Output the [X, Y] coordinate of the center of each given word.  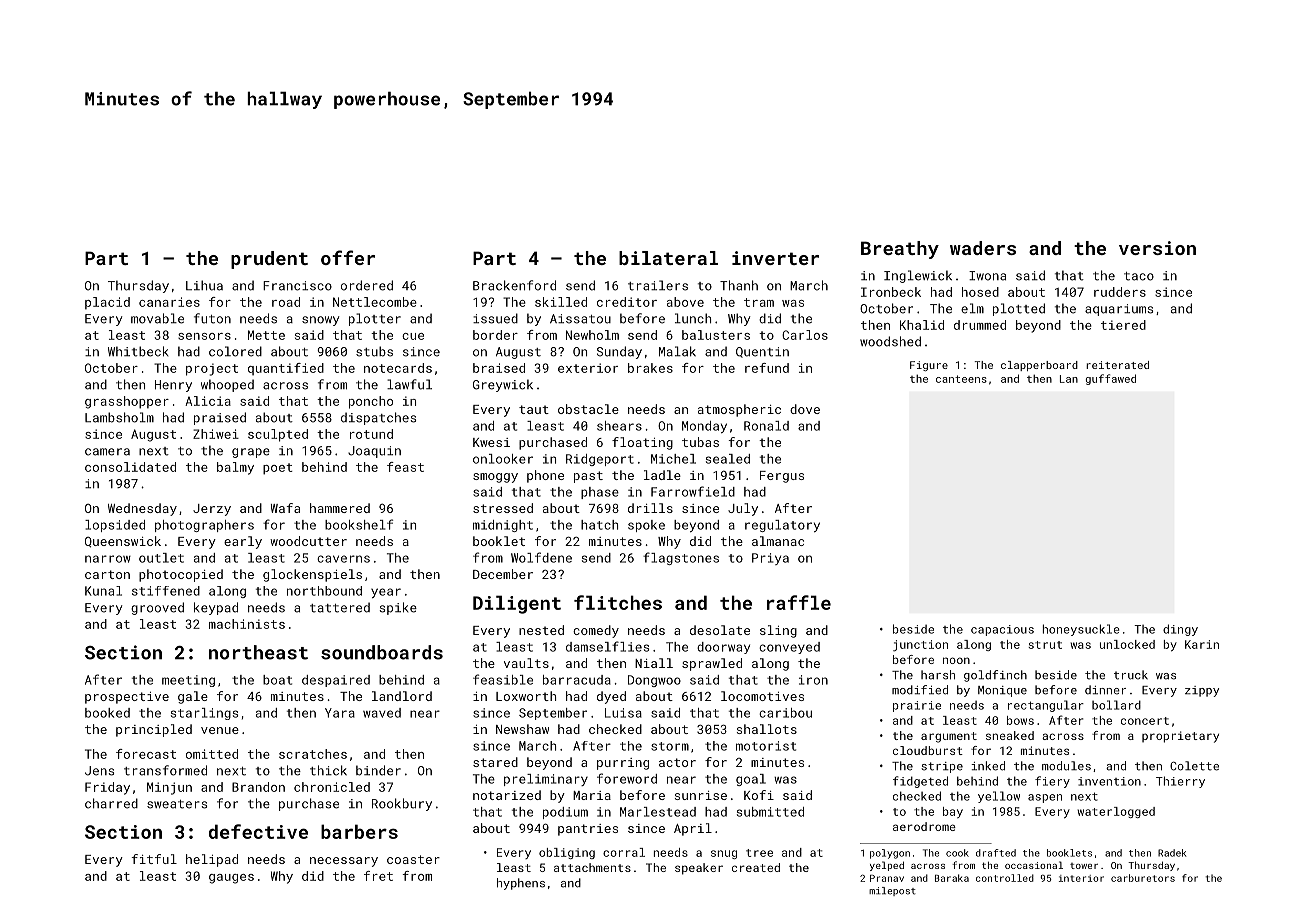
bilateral [668, 258]
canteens [961, 379]
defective [258, 831]
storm [670, 746]
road [286, 302]
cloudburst [928, 750]
